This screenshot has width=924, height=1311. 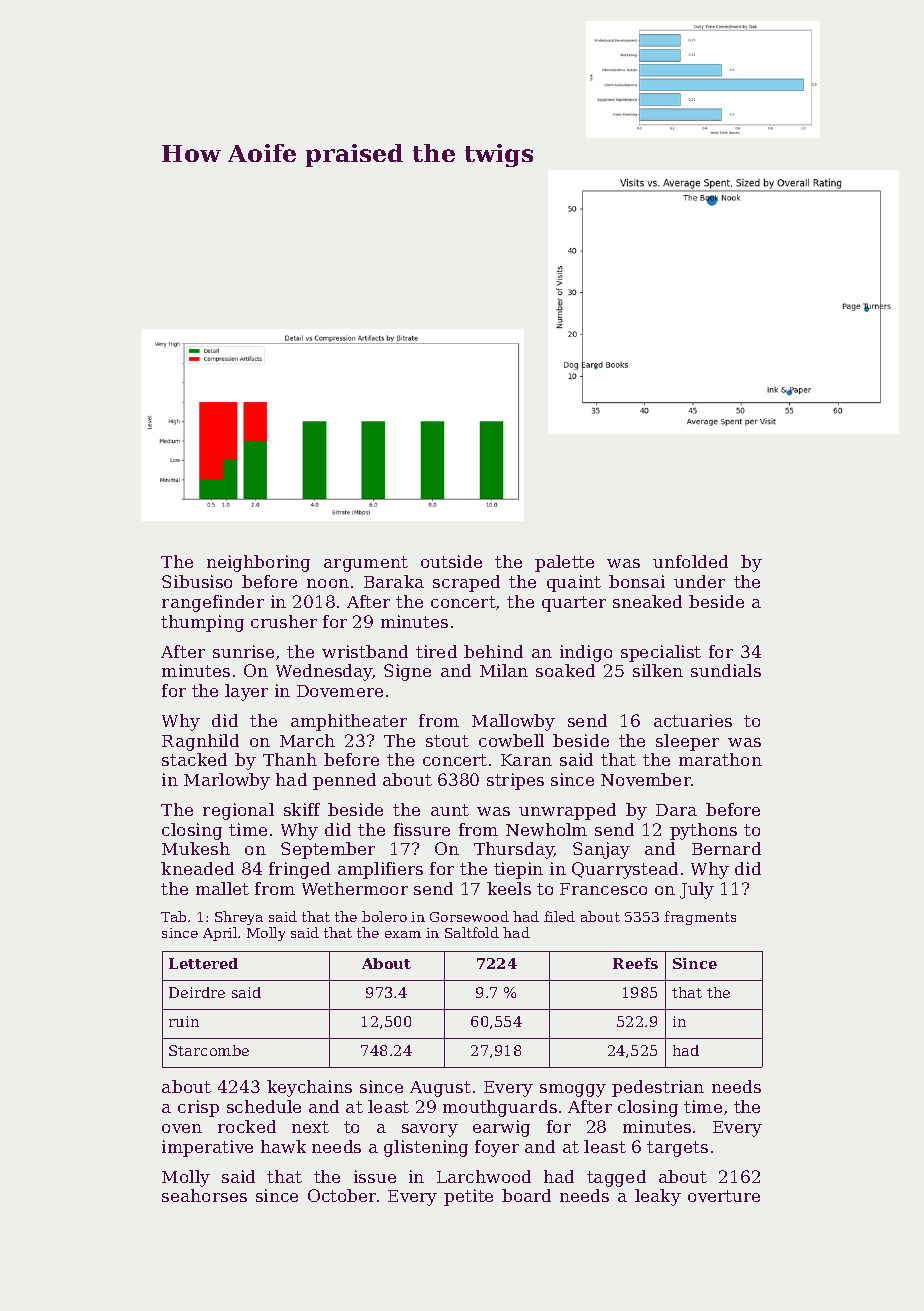 What do you see at coordinates (513, 722) in the screenshot?
I see `Mallowby` at bounding box center [513, 722].
